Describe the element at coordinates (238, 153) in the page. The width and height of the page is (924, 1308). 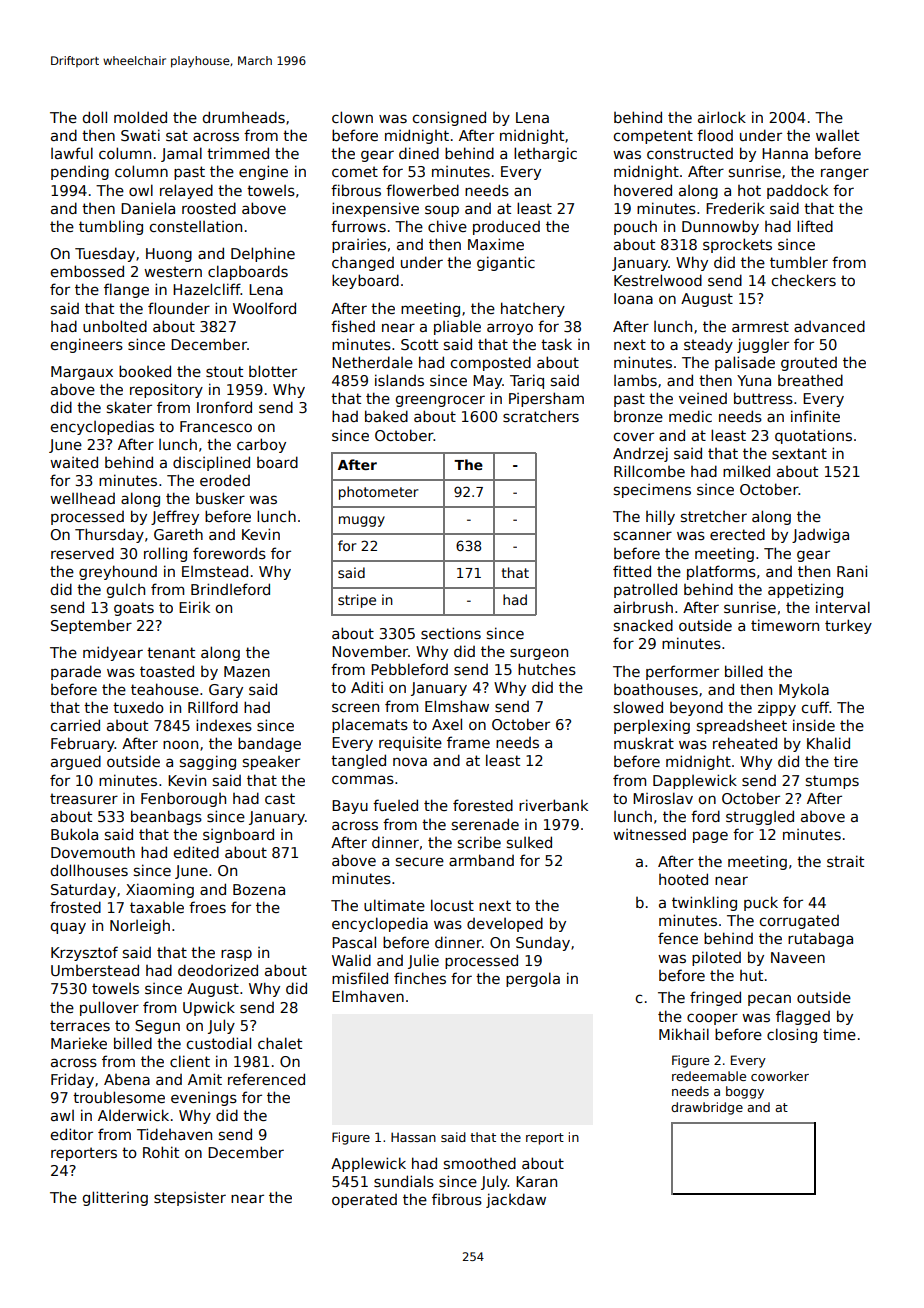
I see `trimmed` at that location.
